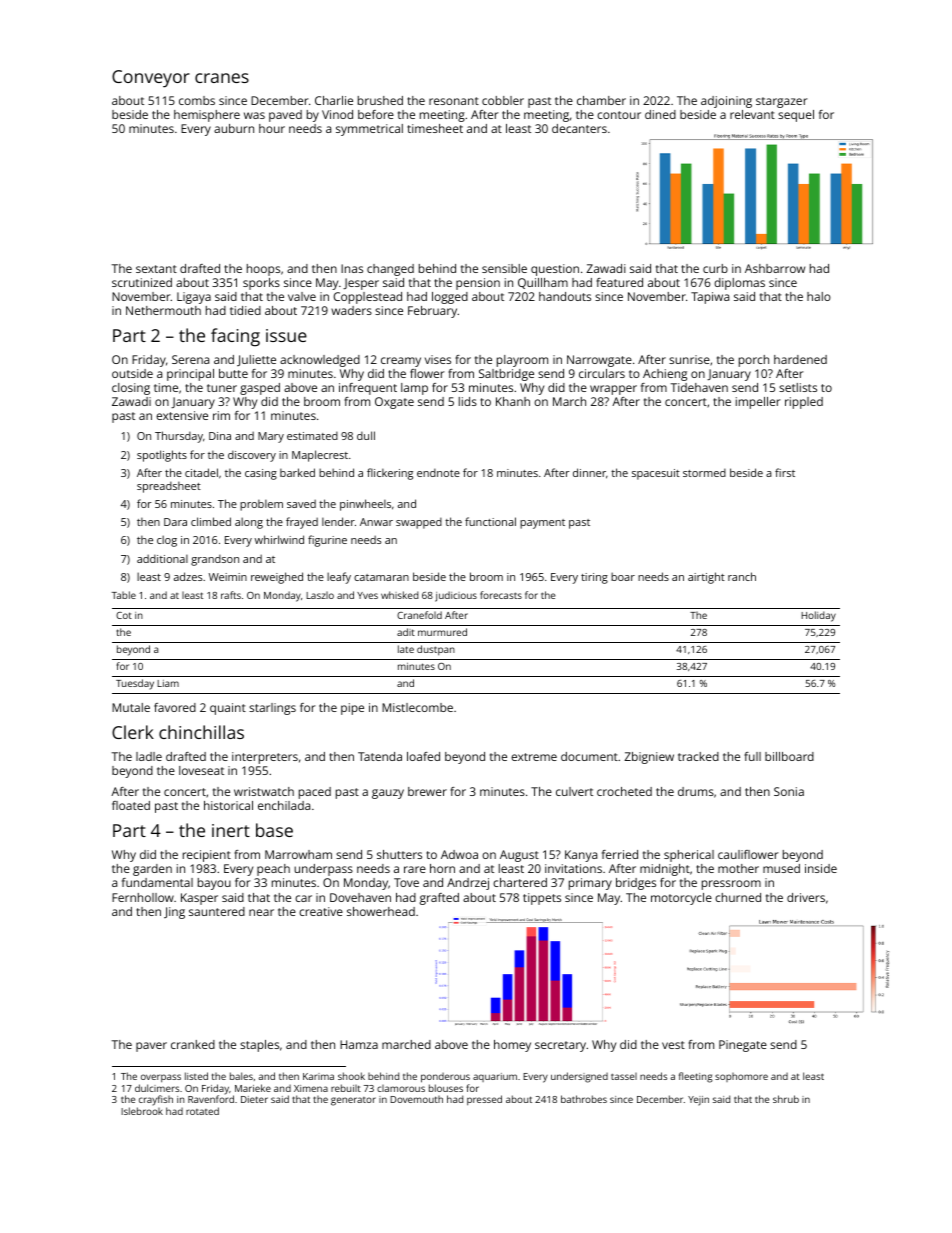 Image resolution: width=952 pixels, height=1233 pixels. Describe the element at coordinates (726, 102) in the screenshot. I see `adjoining` at that location.
